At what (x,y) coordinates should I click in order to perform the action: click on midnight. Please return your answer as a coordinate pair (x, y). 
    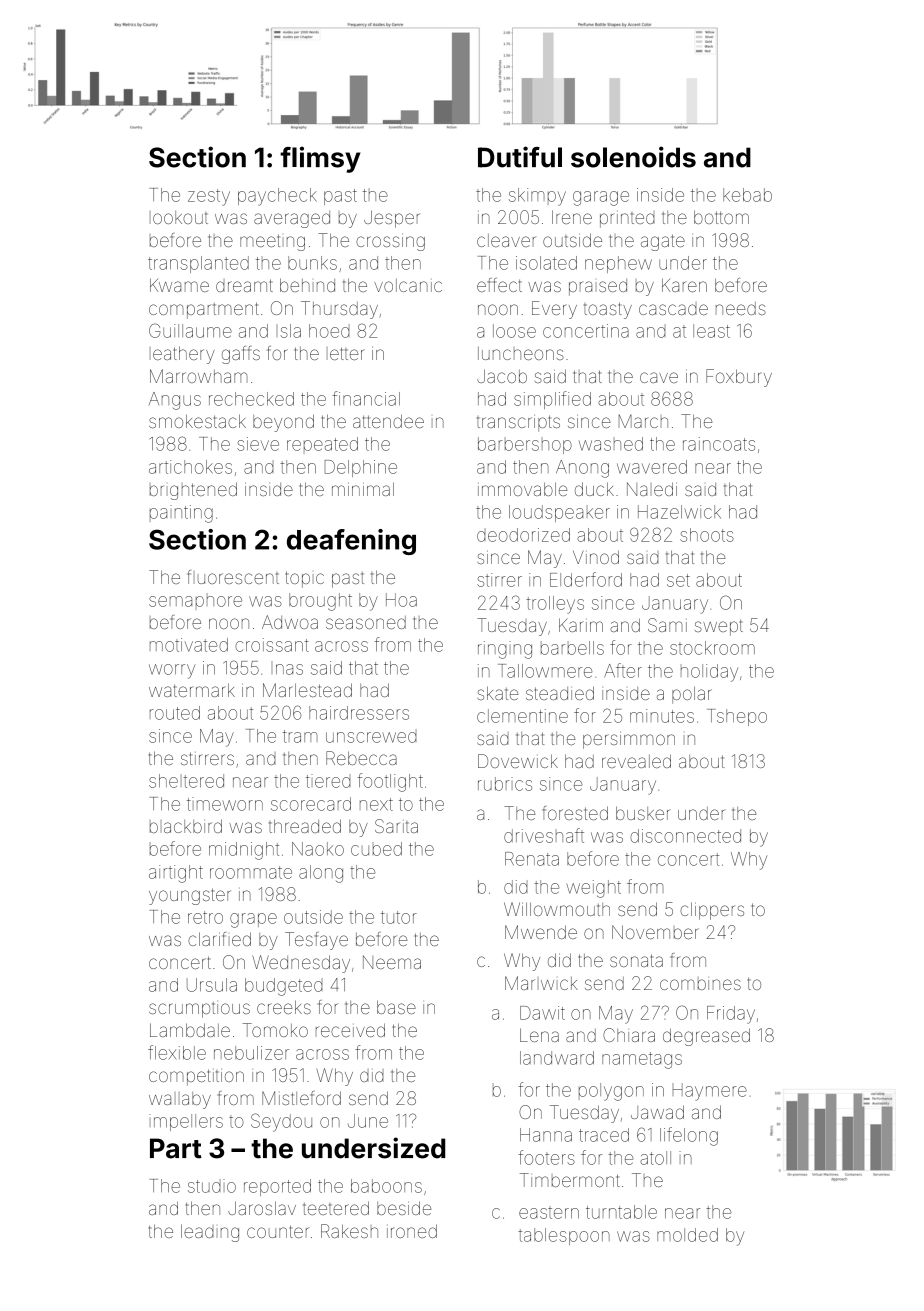
    Looking at the image, I should click on (244, 851).
